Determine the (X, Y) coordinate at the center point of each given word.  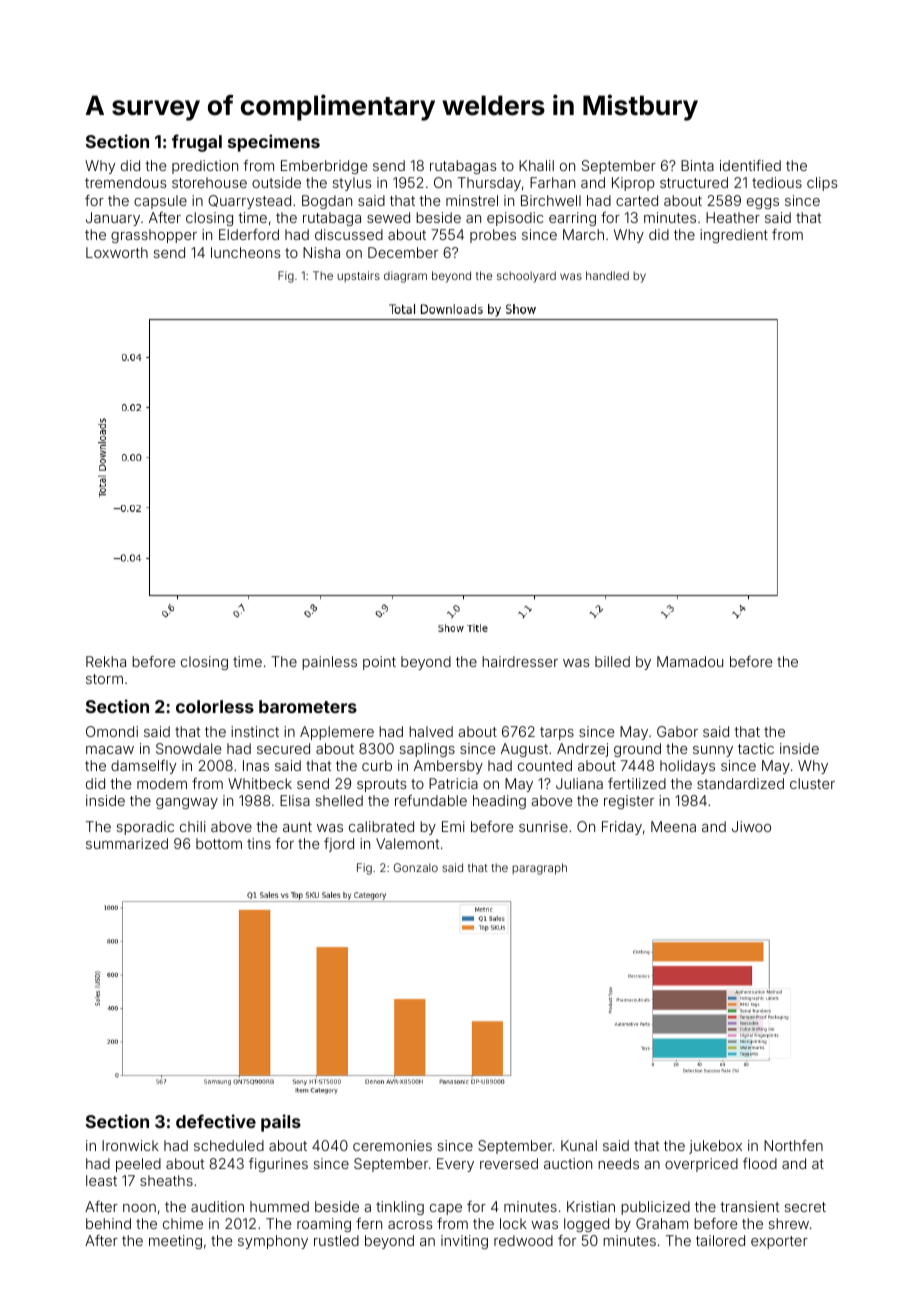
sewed (388, 217)
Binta (697, 165)
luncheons (246, 252)
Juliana (579, 783)
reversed (509, 1163)
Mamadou (690, 661)
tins (259, 843)
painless (329, 663)
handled (607, 275)
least (101, 1180)
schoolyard (526, 277)
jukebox (715, 1147)
